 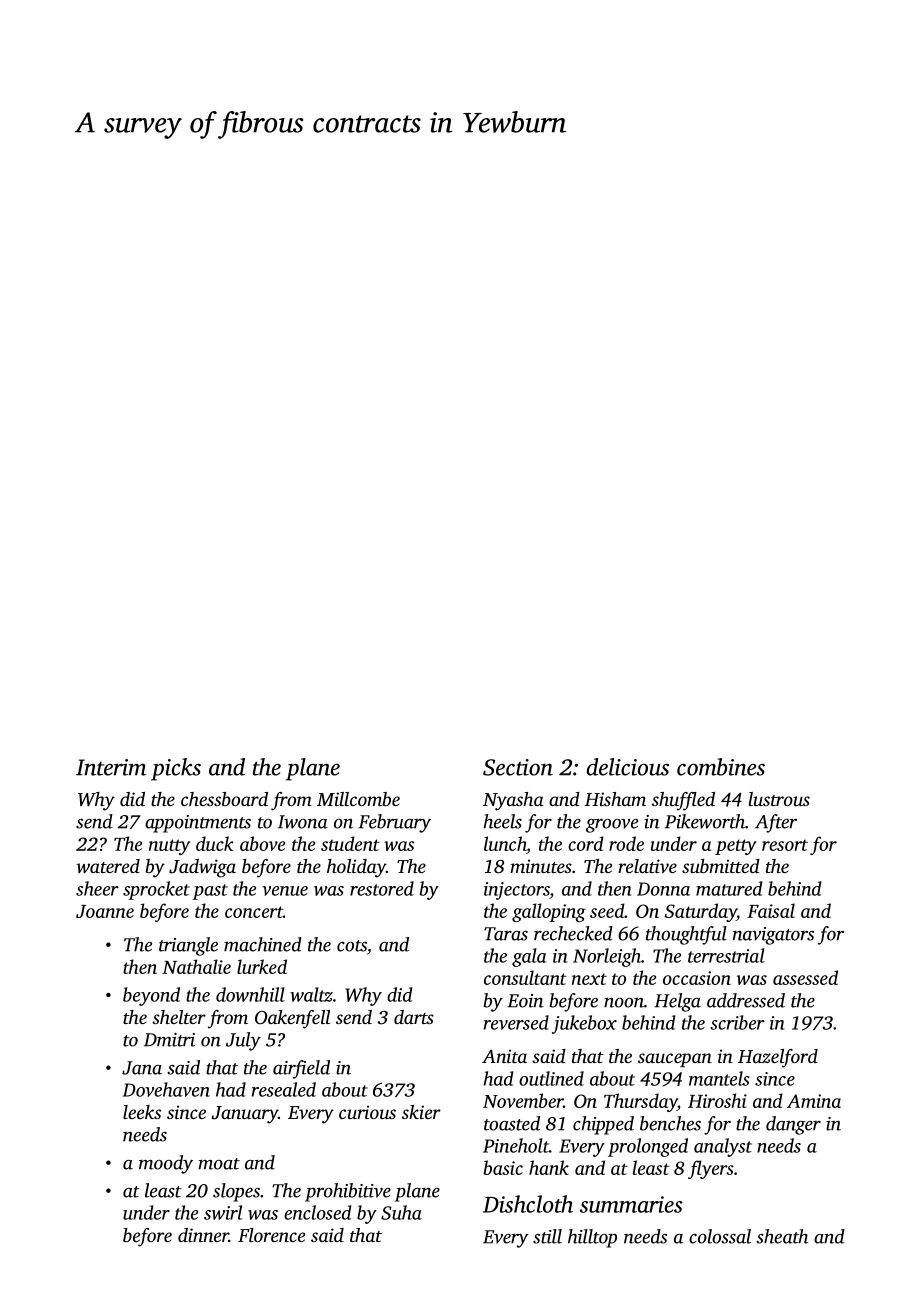 I want to click on rechecked, so click(x=573, y=933).
